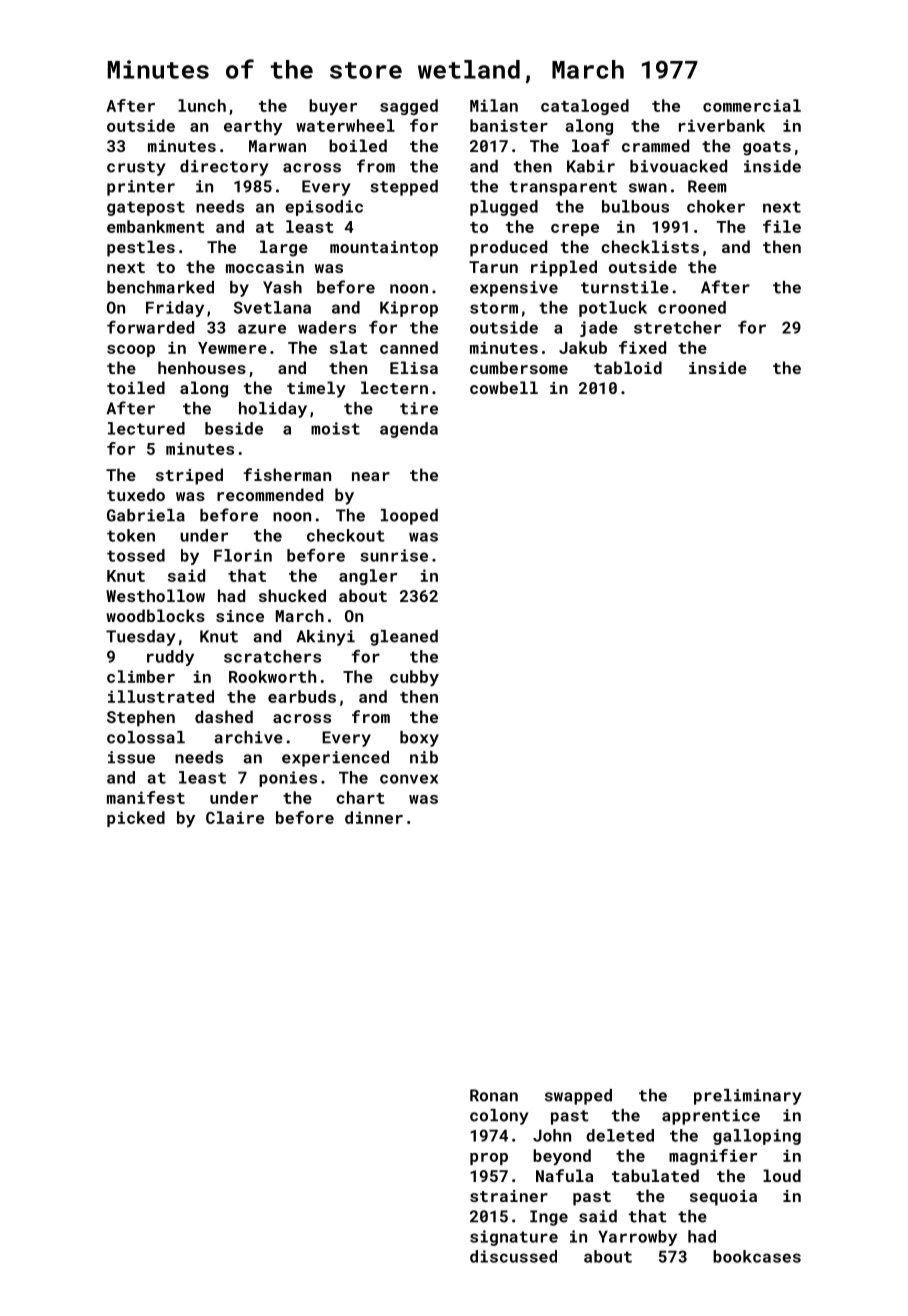  What do you see at coordinates (248, 737) in the screenshot?
I see `archive` at bounding box center [248, 737].
